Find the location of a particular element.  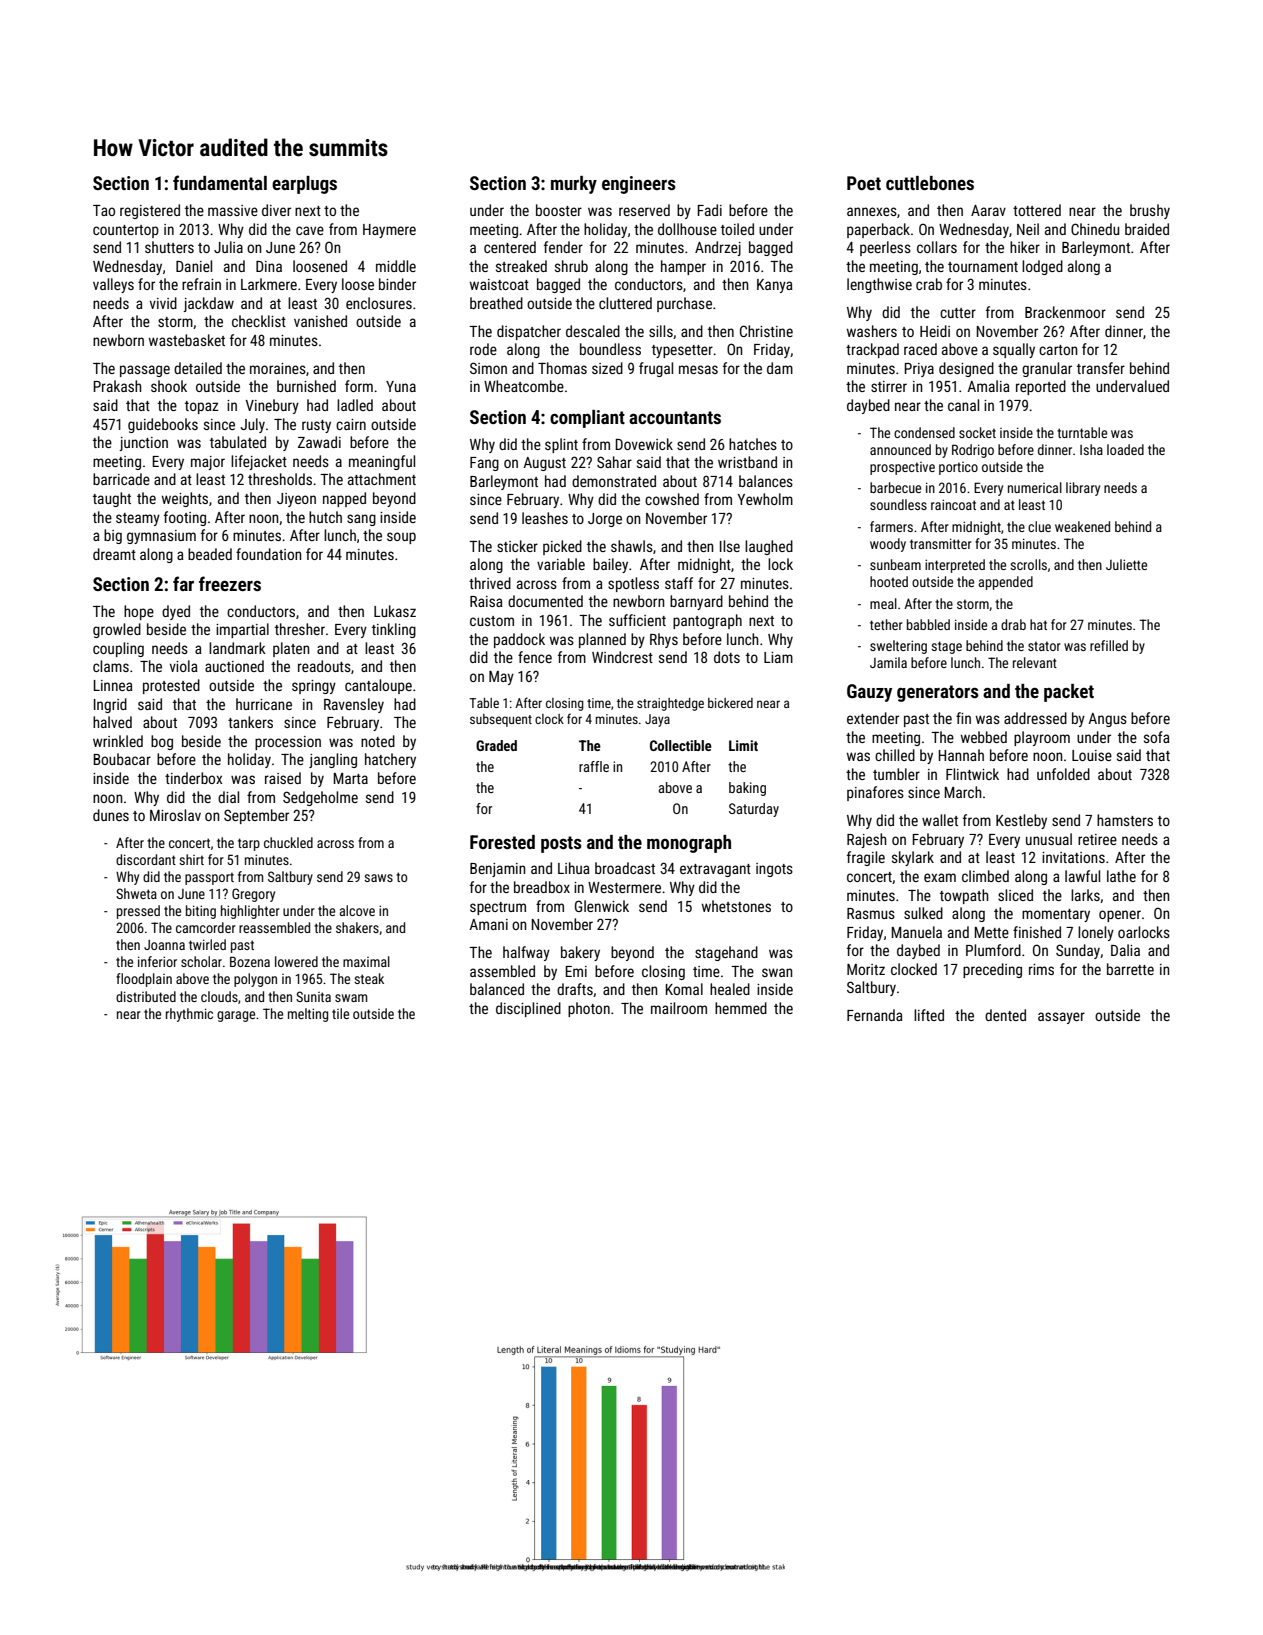

Poet is located at coordinates (864, 183).
